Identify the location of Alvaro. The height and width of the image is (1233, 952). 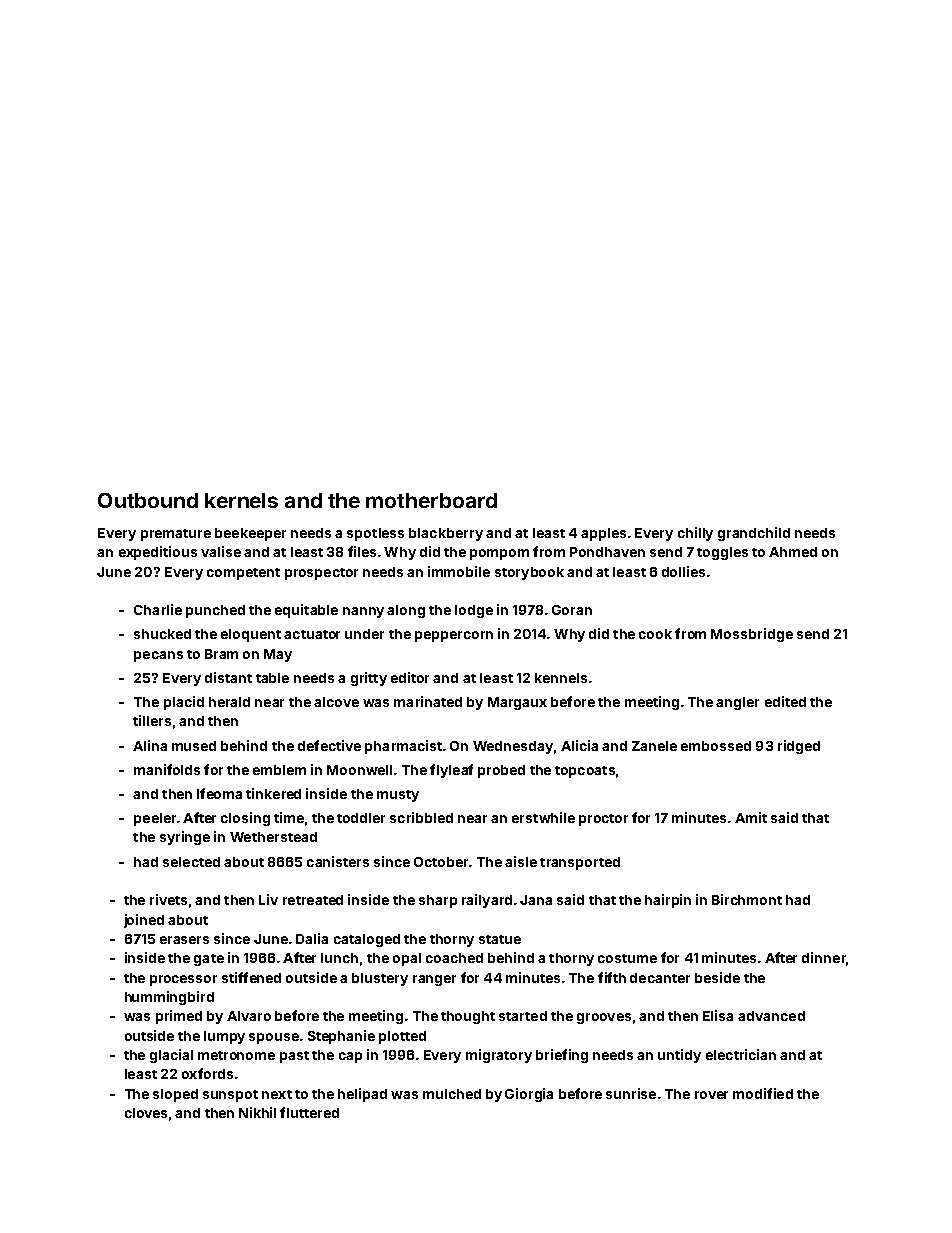
(249, 1016).
